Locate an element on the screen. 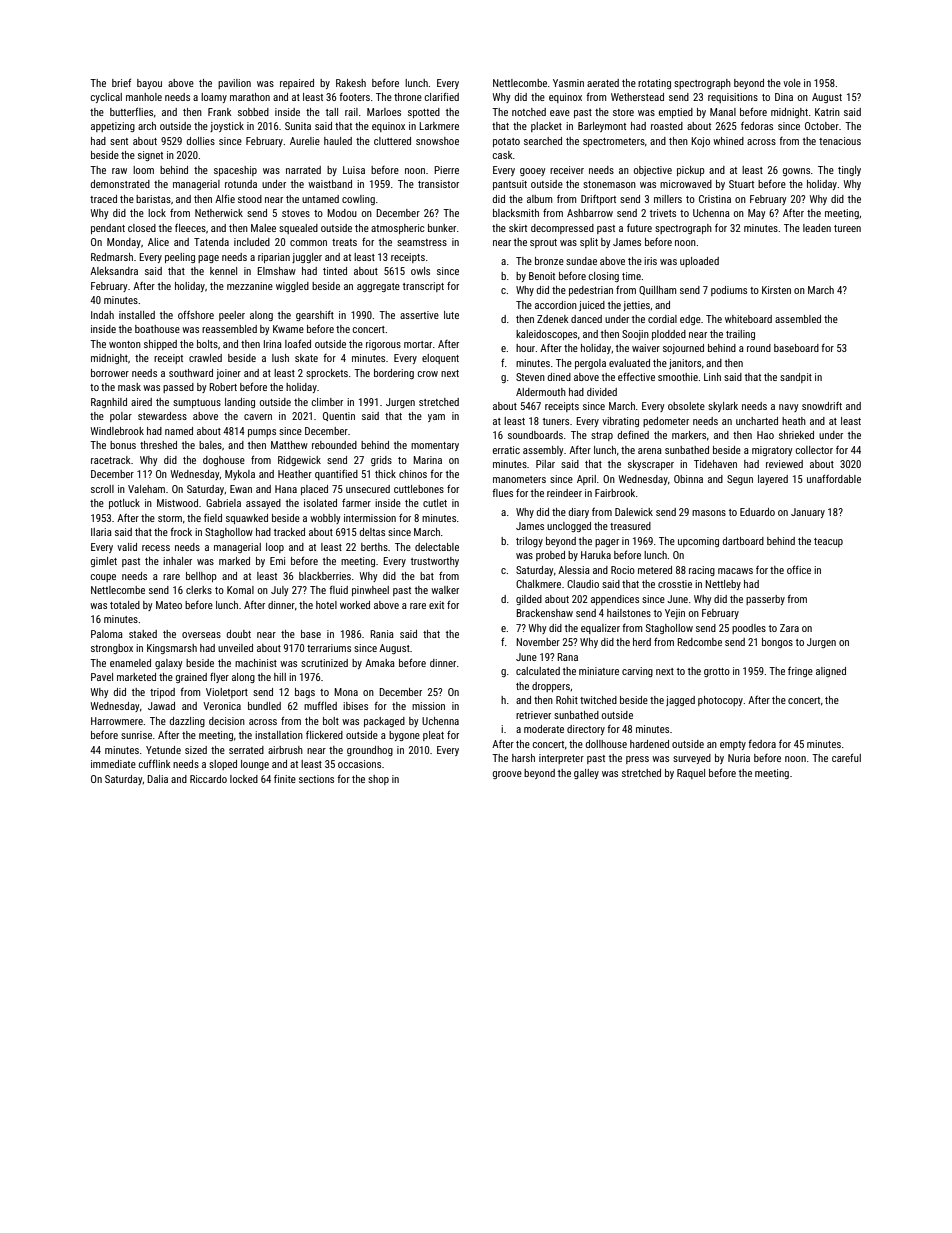 This screenshot has width=952, height=1233. cyclical is located at coordinates (106, 98).
